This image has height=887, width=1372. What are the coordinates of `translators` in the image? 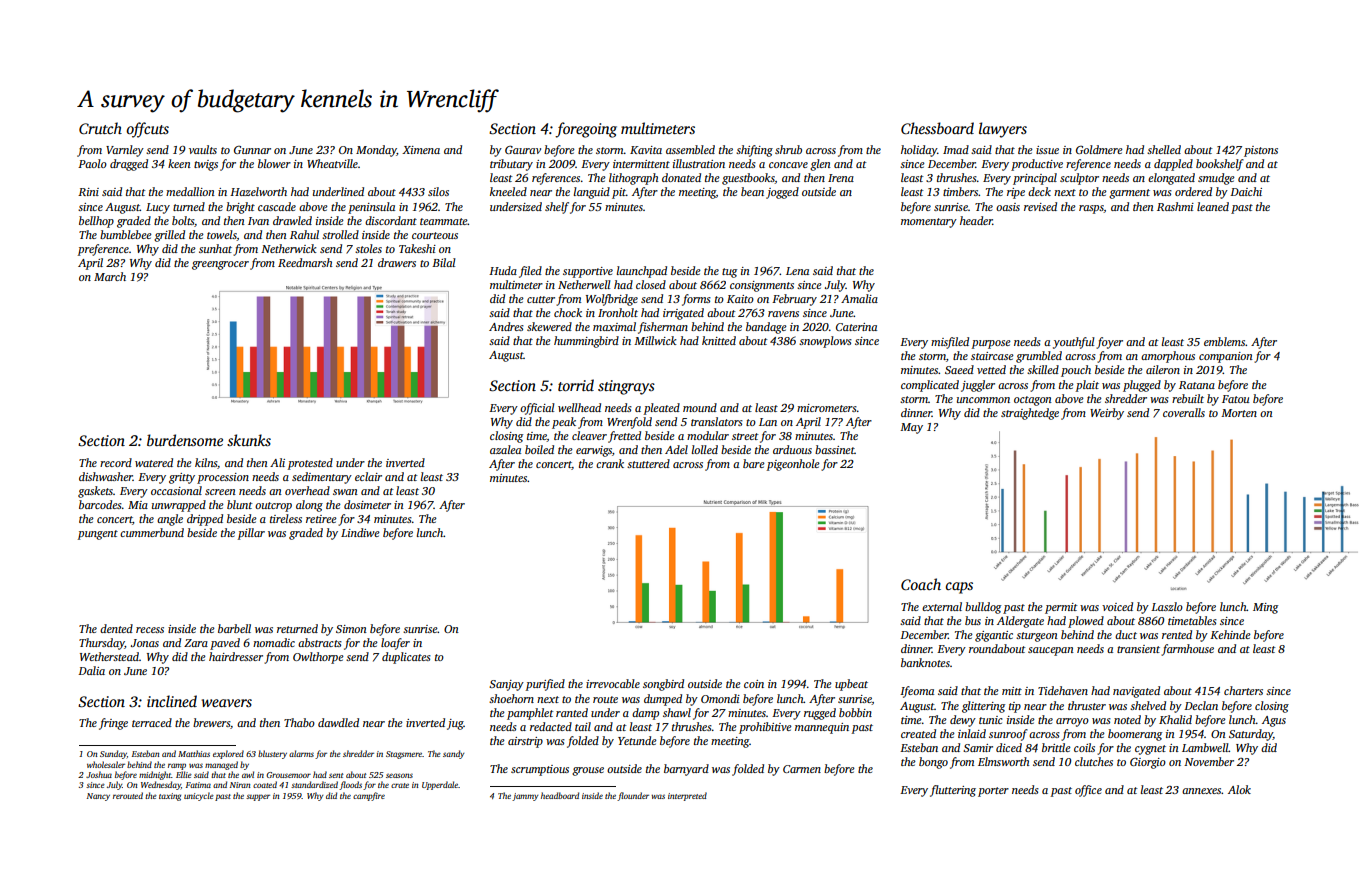 It's located at (717, 421).
